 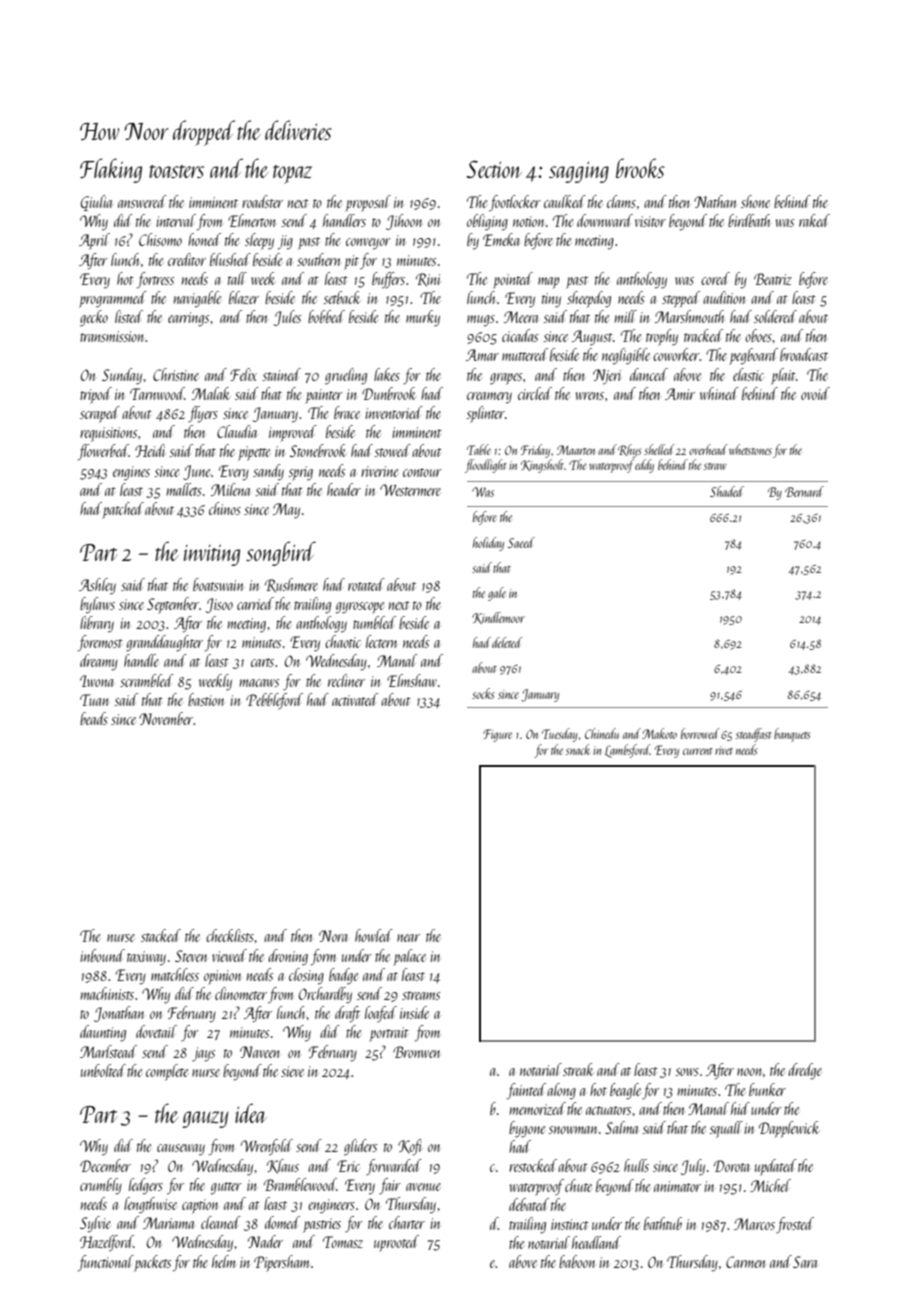 What do you see at coordinates (773, 279) in the screenshot?
I see `Beatriz` at bounding box center [773, 279].
